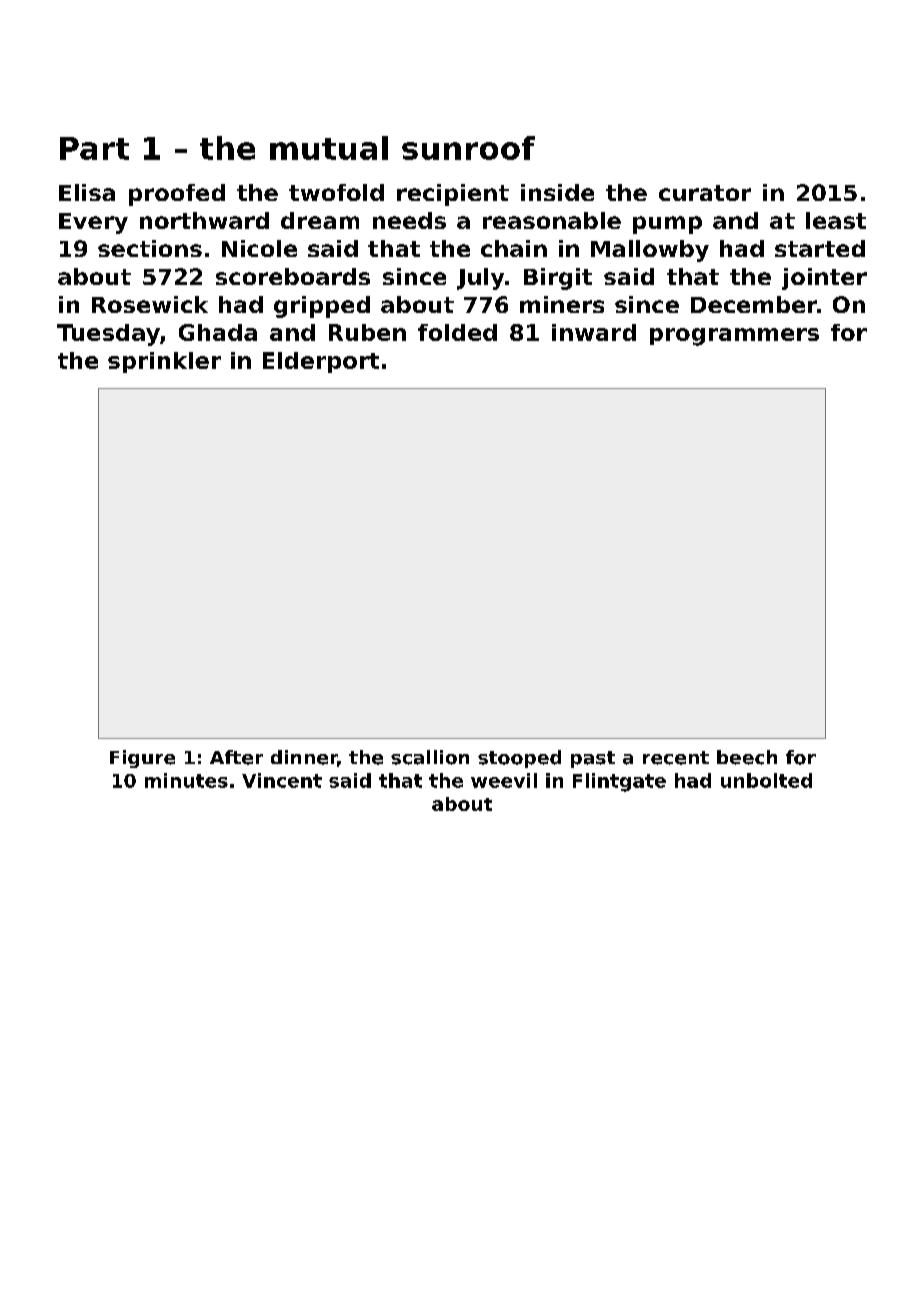 The height and width of the image is (1311, 924). Describe the element at coordinates (142, 759) in the image. I see `Figure` at that location.
